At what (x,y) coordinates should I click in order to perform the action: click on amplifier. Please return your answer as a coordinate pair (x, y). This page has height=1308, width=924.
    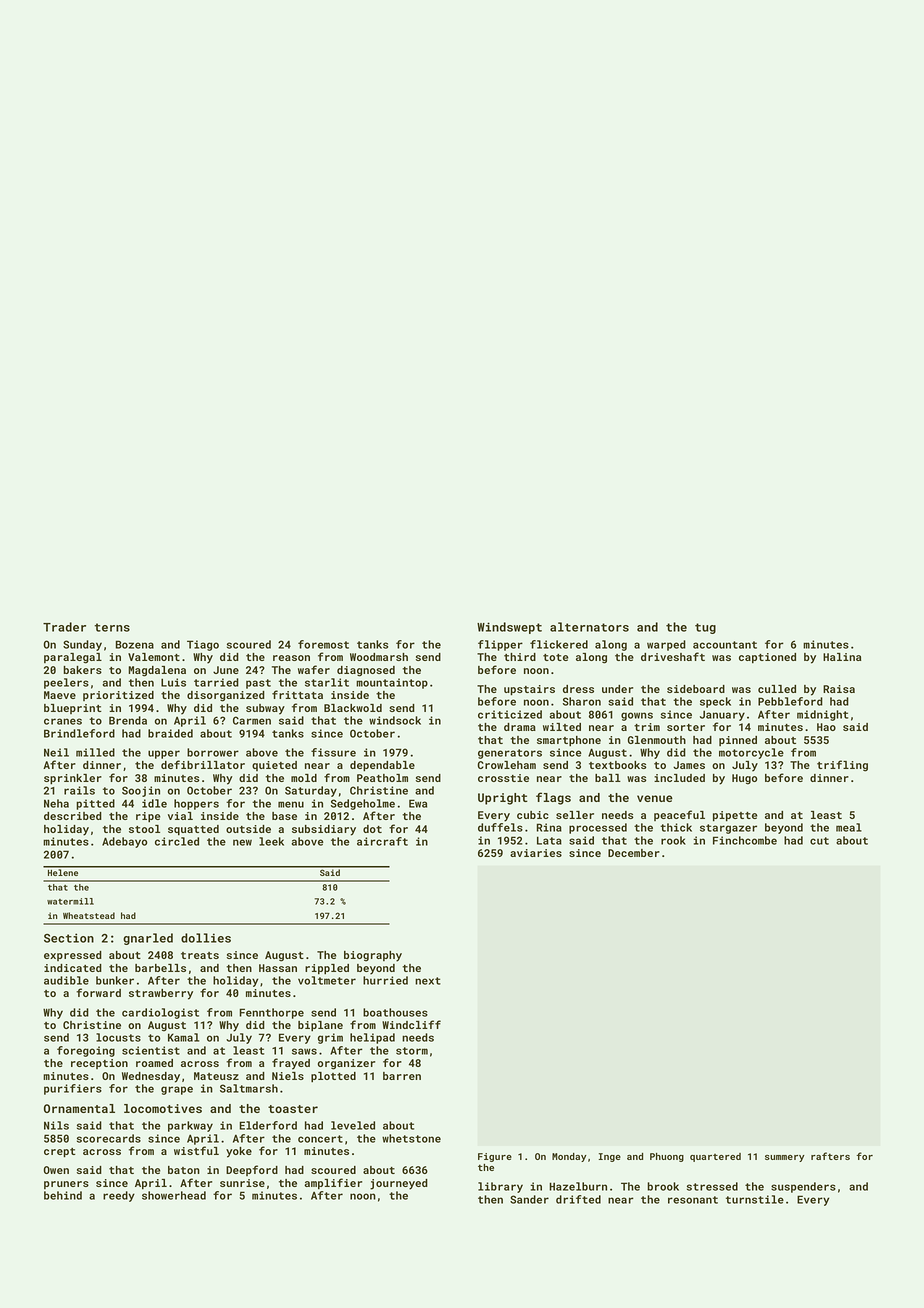
    Looking at the image, I should click on (333, 1183).
